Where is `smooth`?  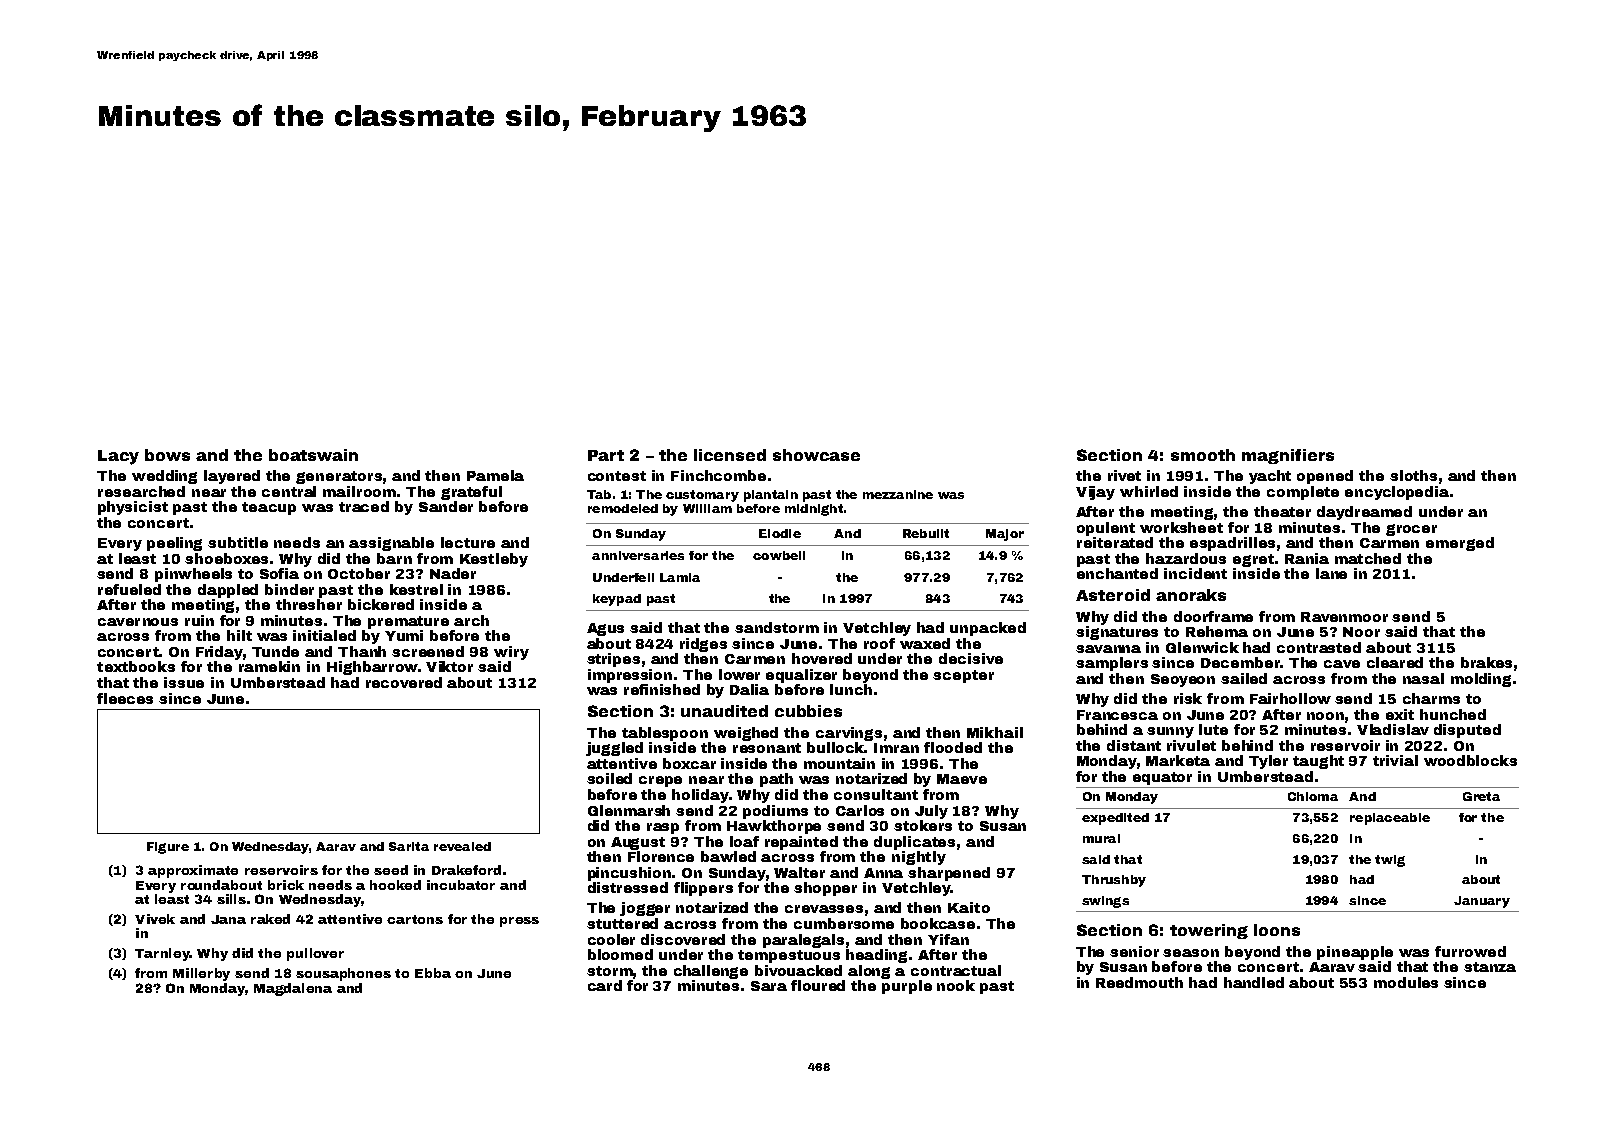
smooth is located at coordinates (1203, 455).
